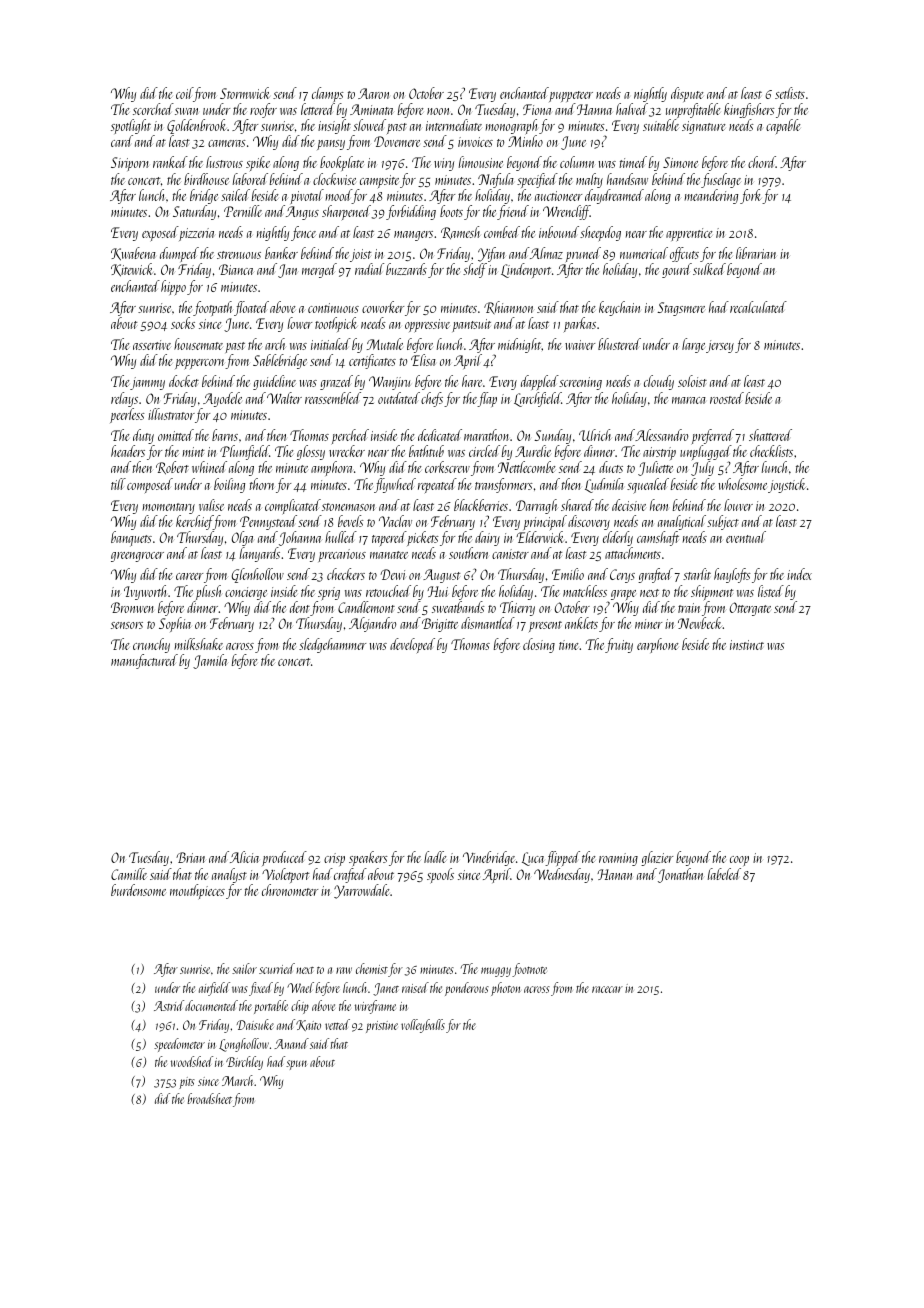  Describe the element at coordinates (412, 645) in the screenshot. I see `developed` at that location.
